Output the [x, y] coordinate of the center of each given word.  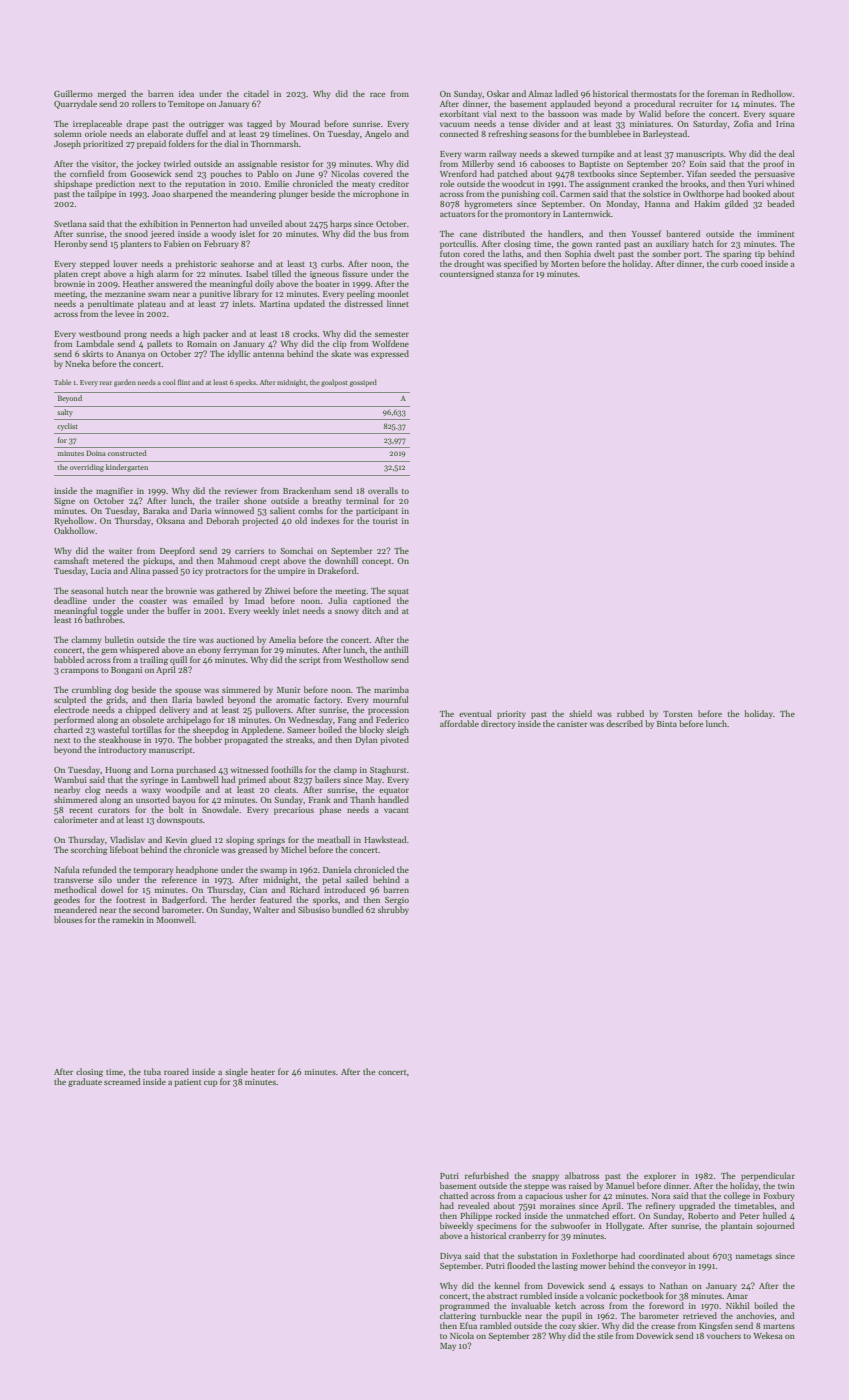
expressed [390, 354]
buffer [179, 610]
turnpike [598, 154]
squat [398, 592]
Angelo [378, 134]
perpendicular [768, 1176]
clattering [458, 1316]
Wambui [70, 779]
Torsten [678, 714]
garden [125, 383]
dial [231, 143]
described [624, 723]
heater [263, 1071]
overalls [383, 490]
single [236, 1072]
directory [498, 724]
